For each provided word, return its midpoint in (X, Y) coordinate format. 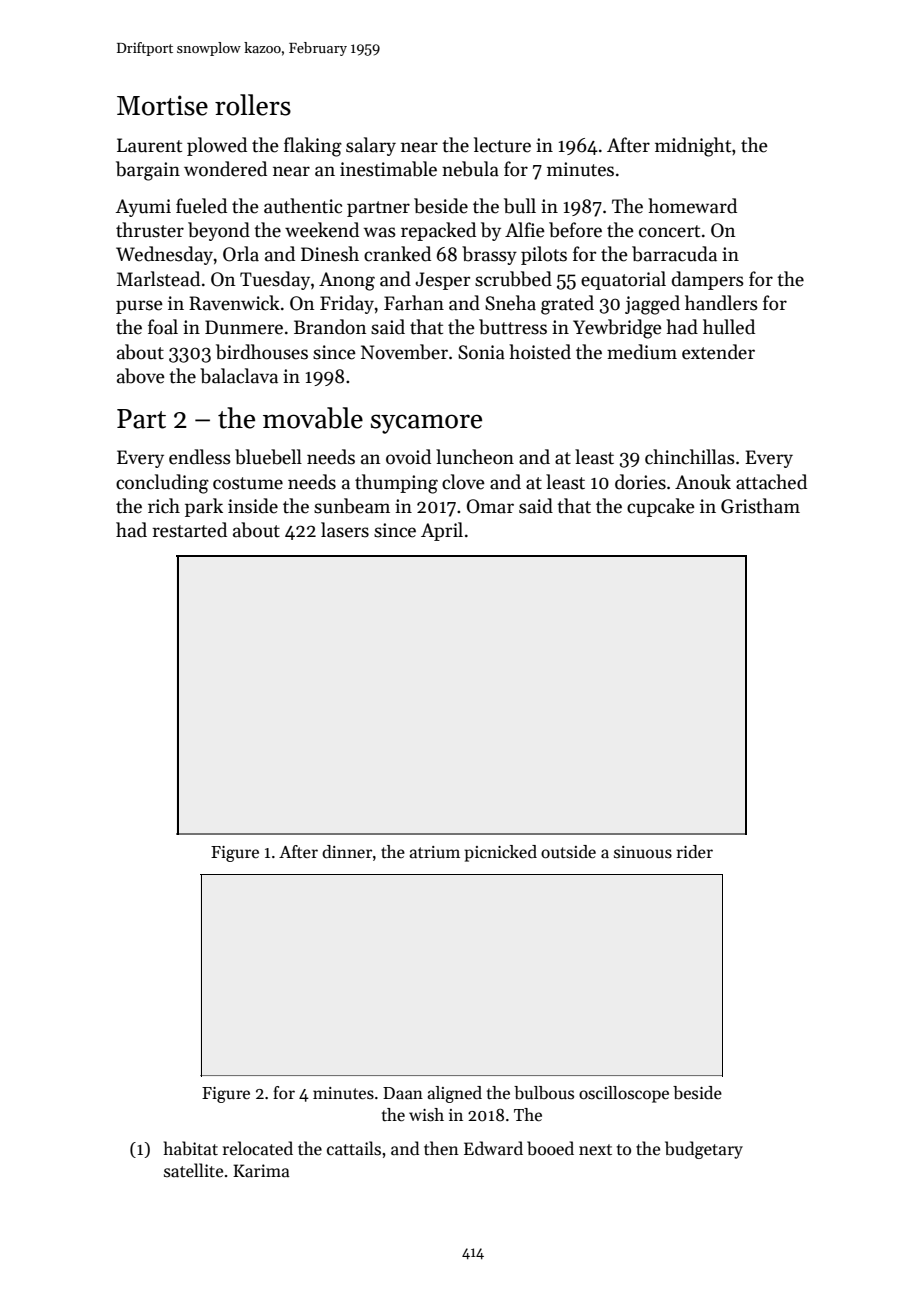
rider (695, 852)
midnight (693, 147)
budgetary (704, 1150)
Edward (493, 1148)
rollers (253, 105)
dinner (347, 852)
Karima (261, 1171)
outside (568, 852)
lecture (502, 145)
